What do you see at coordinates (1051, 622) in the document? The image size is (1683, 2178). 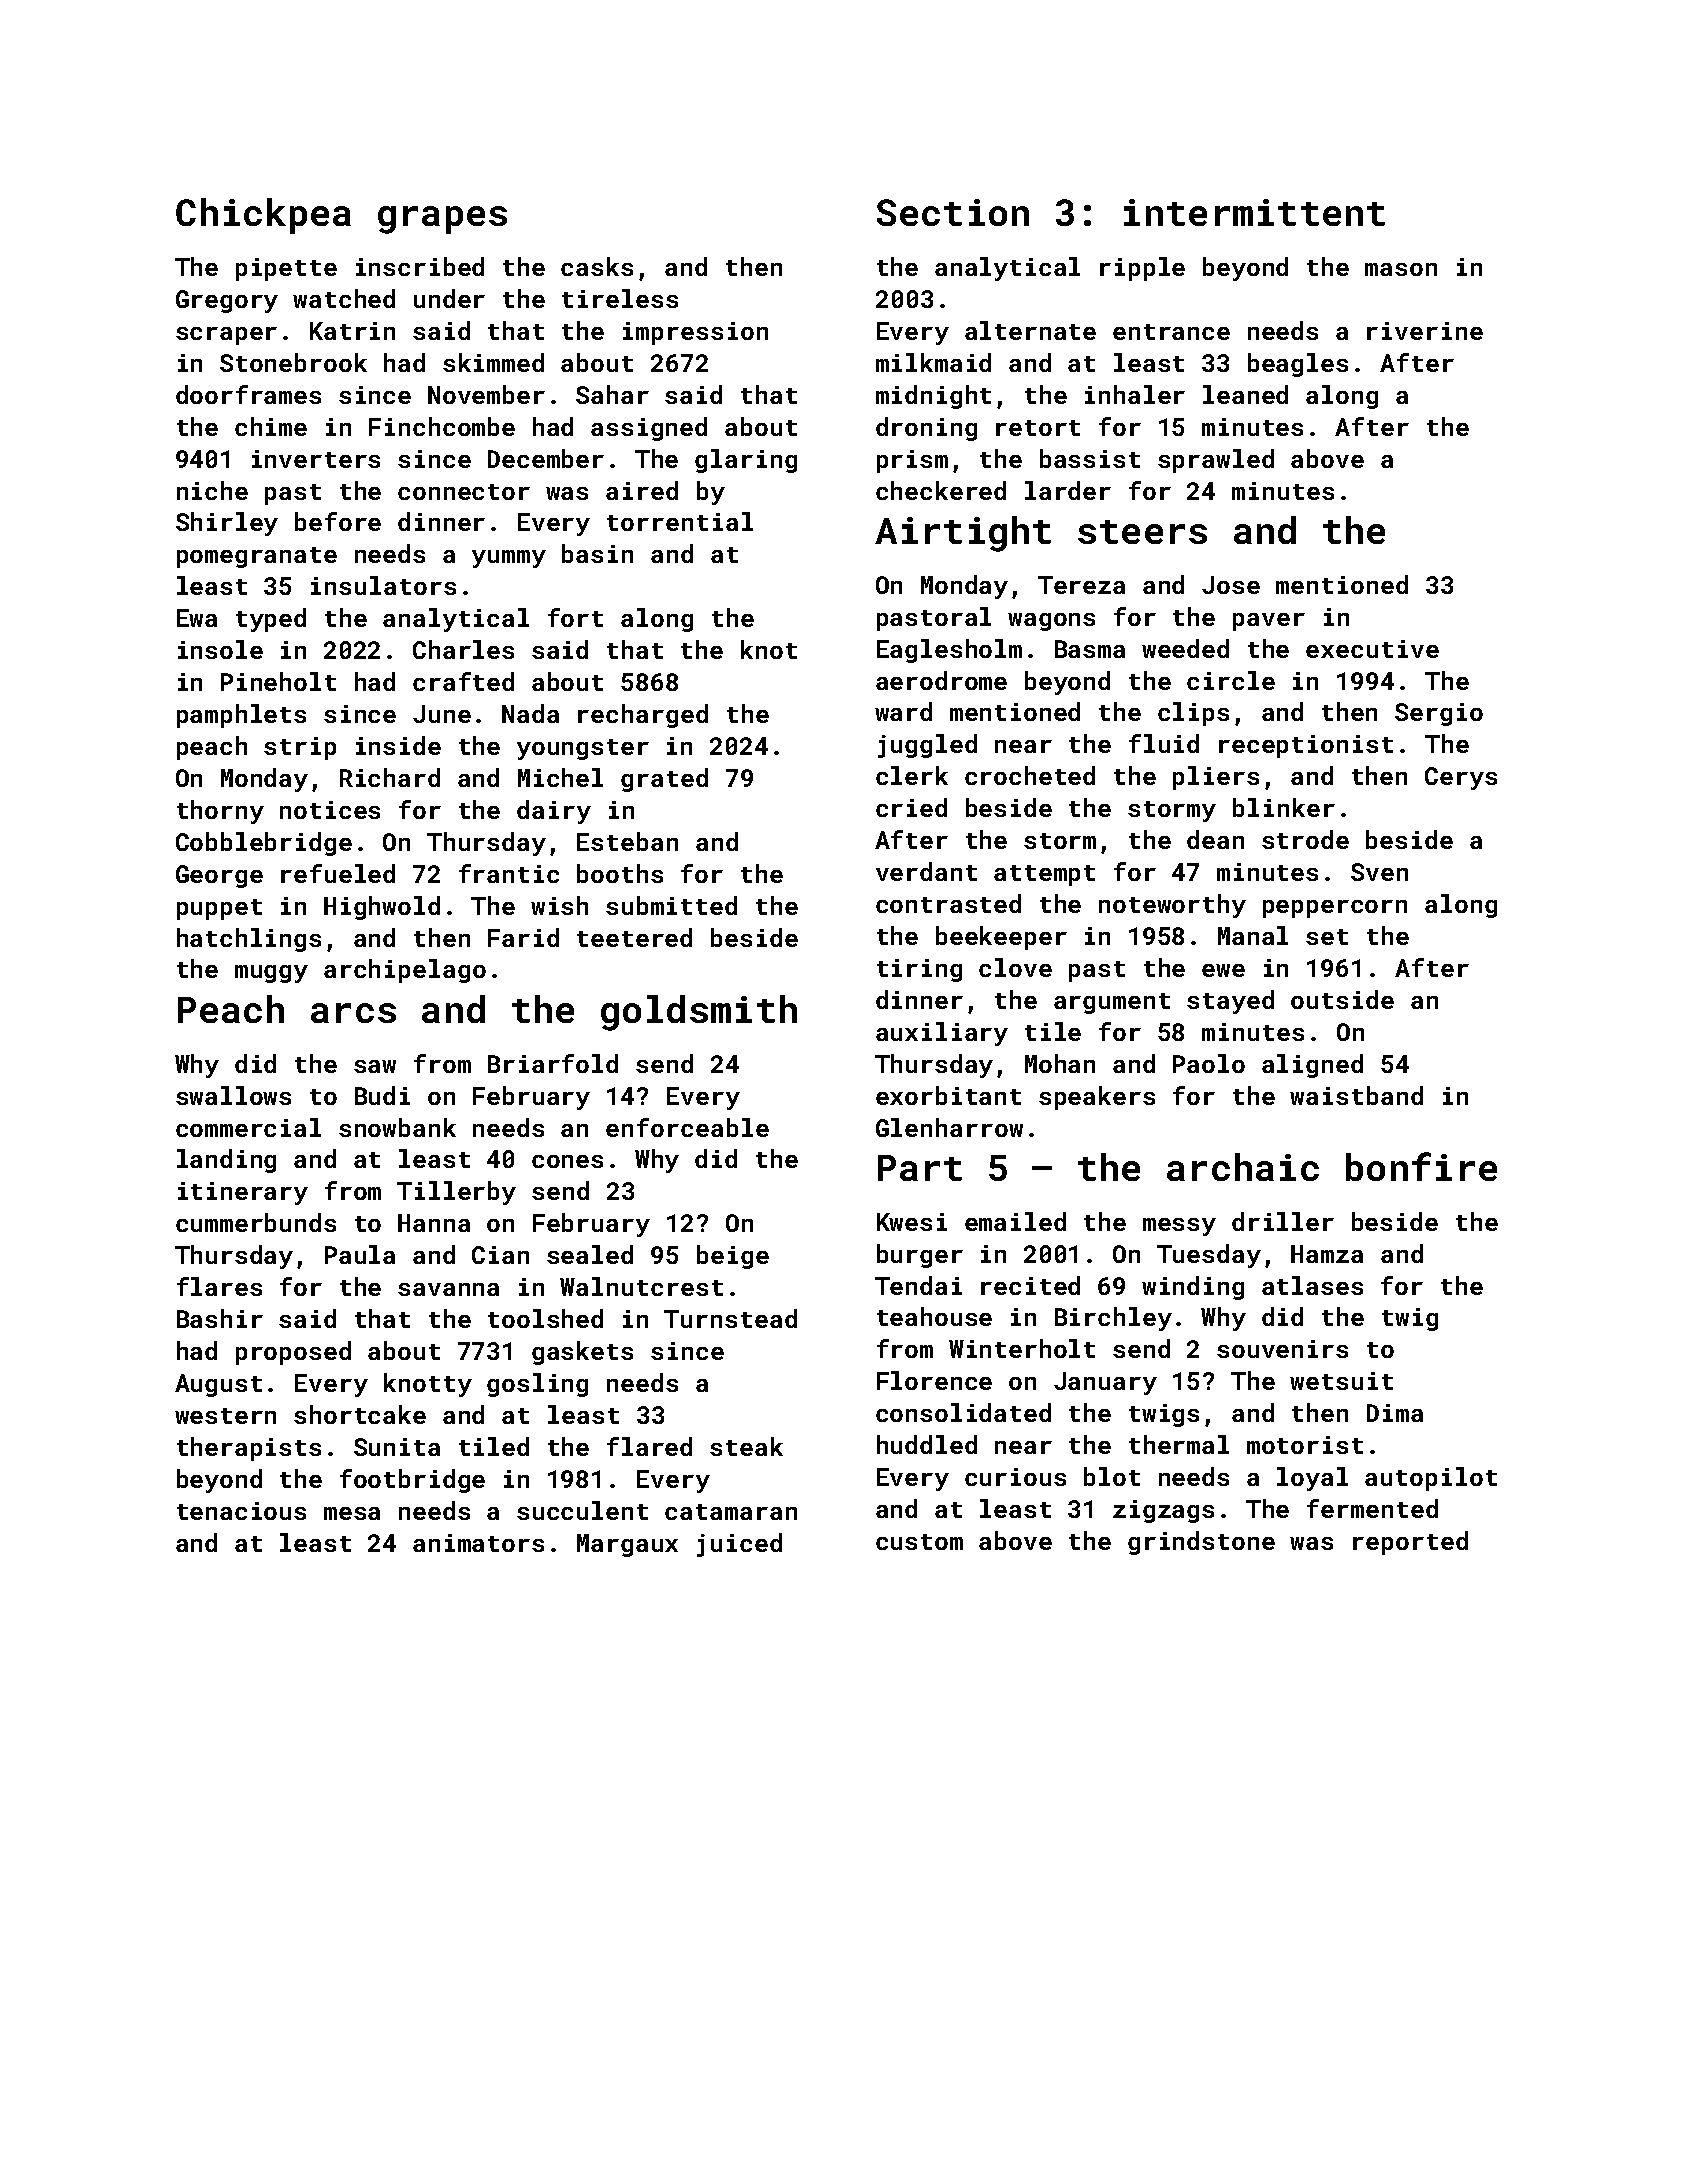 I see `wagons` at bounding box center [1051, 622].
